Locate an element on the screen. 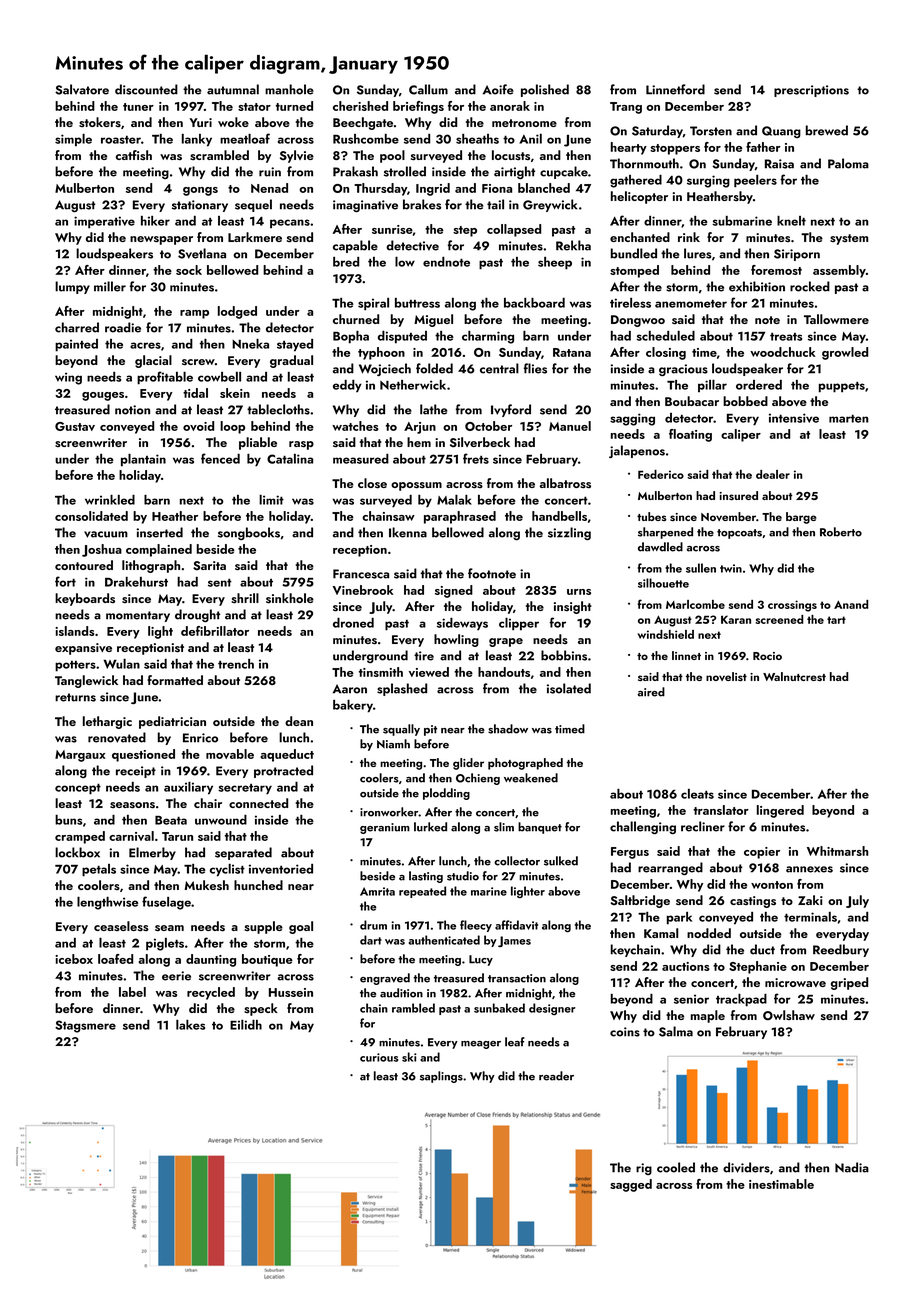 The image size is (924, 1308). assembly is located at coordinates (839, 271).
